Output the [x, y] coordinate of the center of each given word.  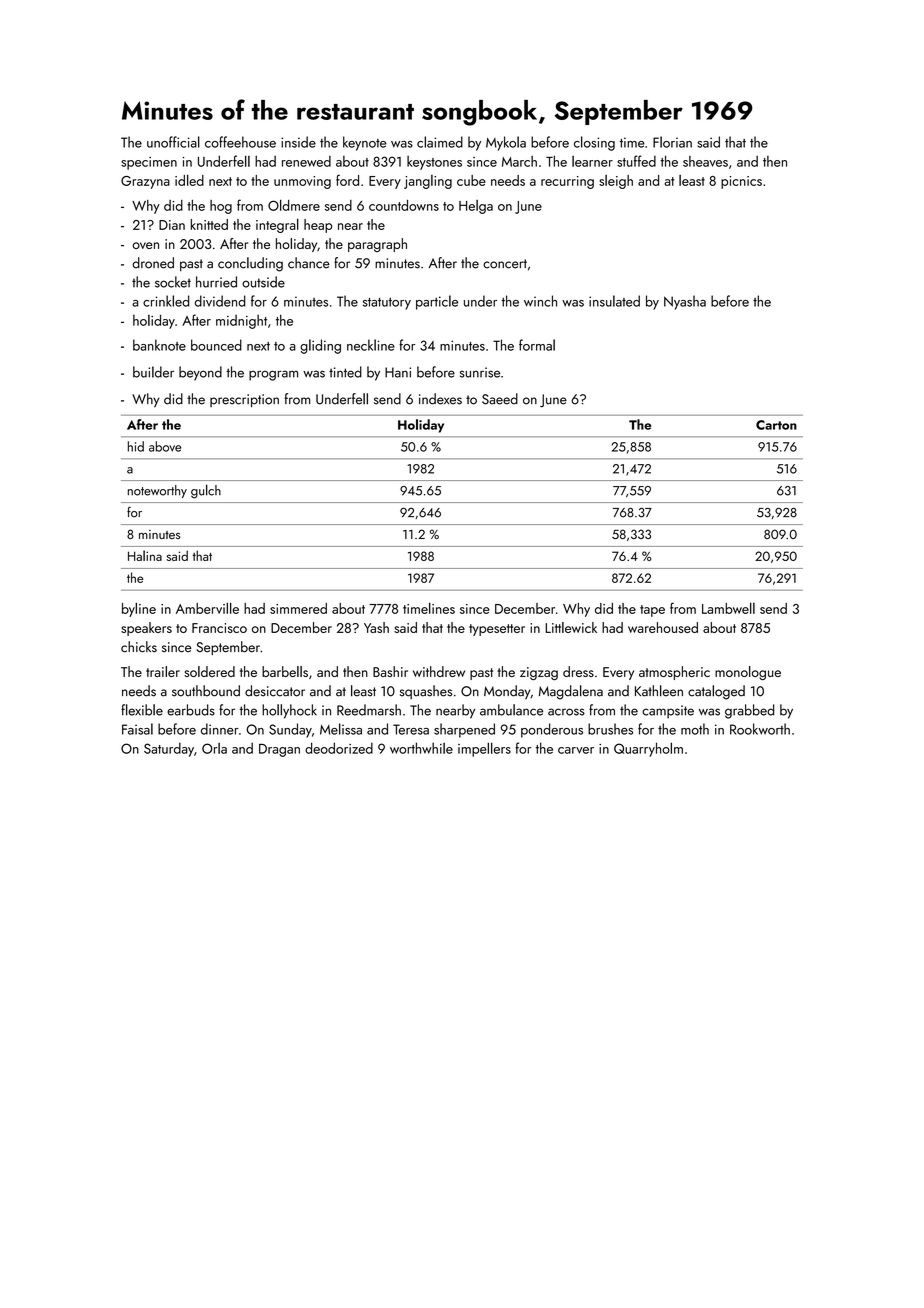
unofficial [173, 142]
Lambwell [728, 608]
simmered [298, 608]
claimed [440, 142]
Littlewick [571, 627]
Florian [672, 142]
